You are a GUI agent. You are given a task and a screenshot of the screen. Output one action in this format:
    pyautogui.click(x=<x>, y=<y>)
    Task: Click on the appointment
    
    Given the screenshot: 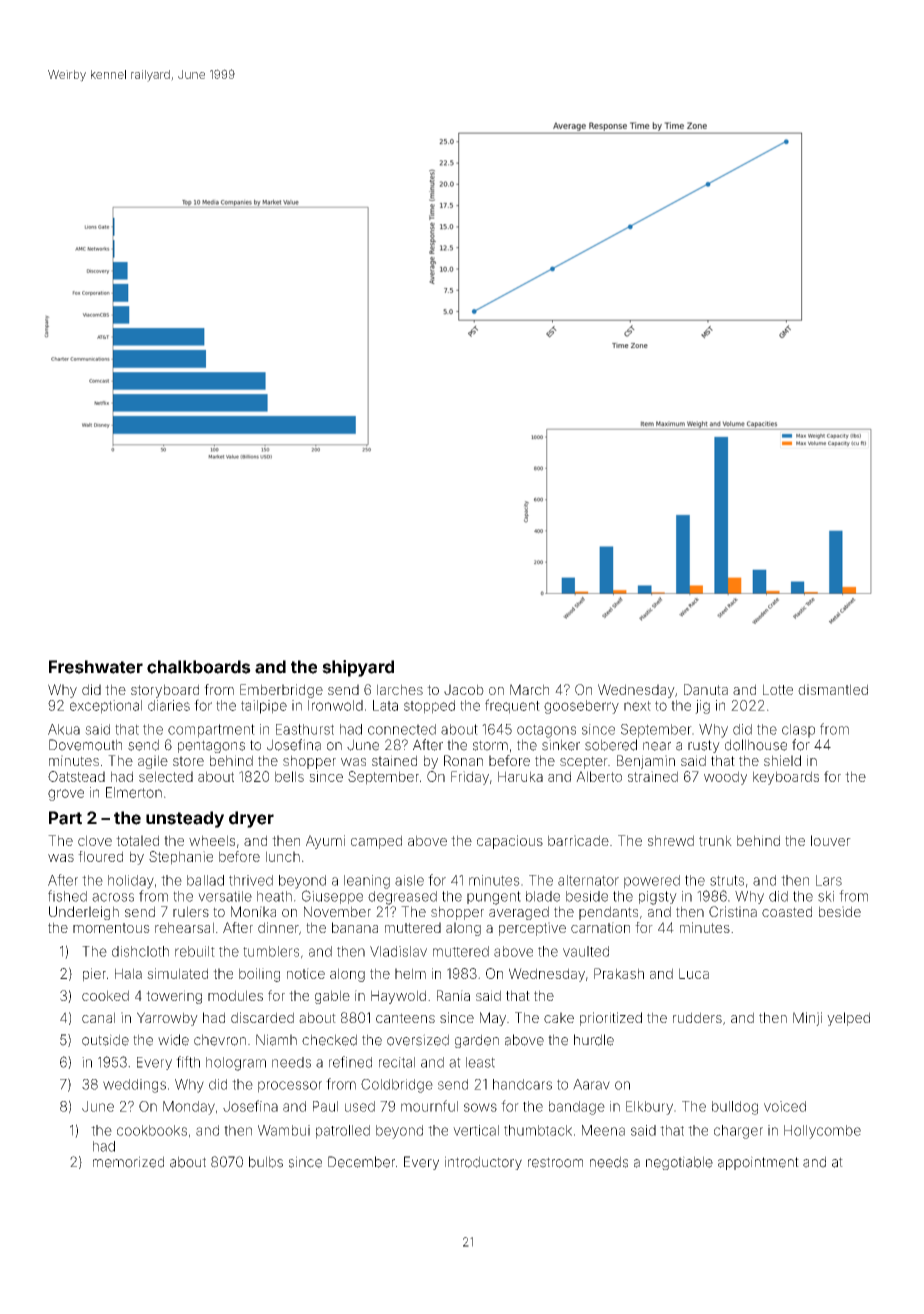 What is the action you would take?
    pyautogui.click(x=758, y=1163)
